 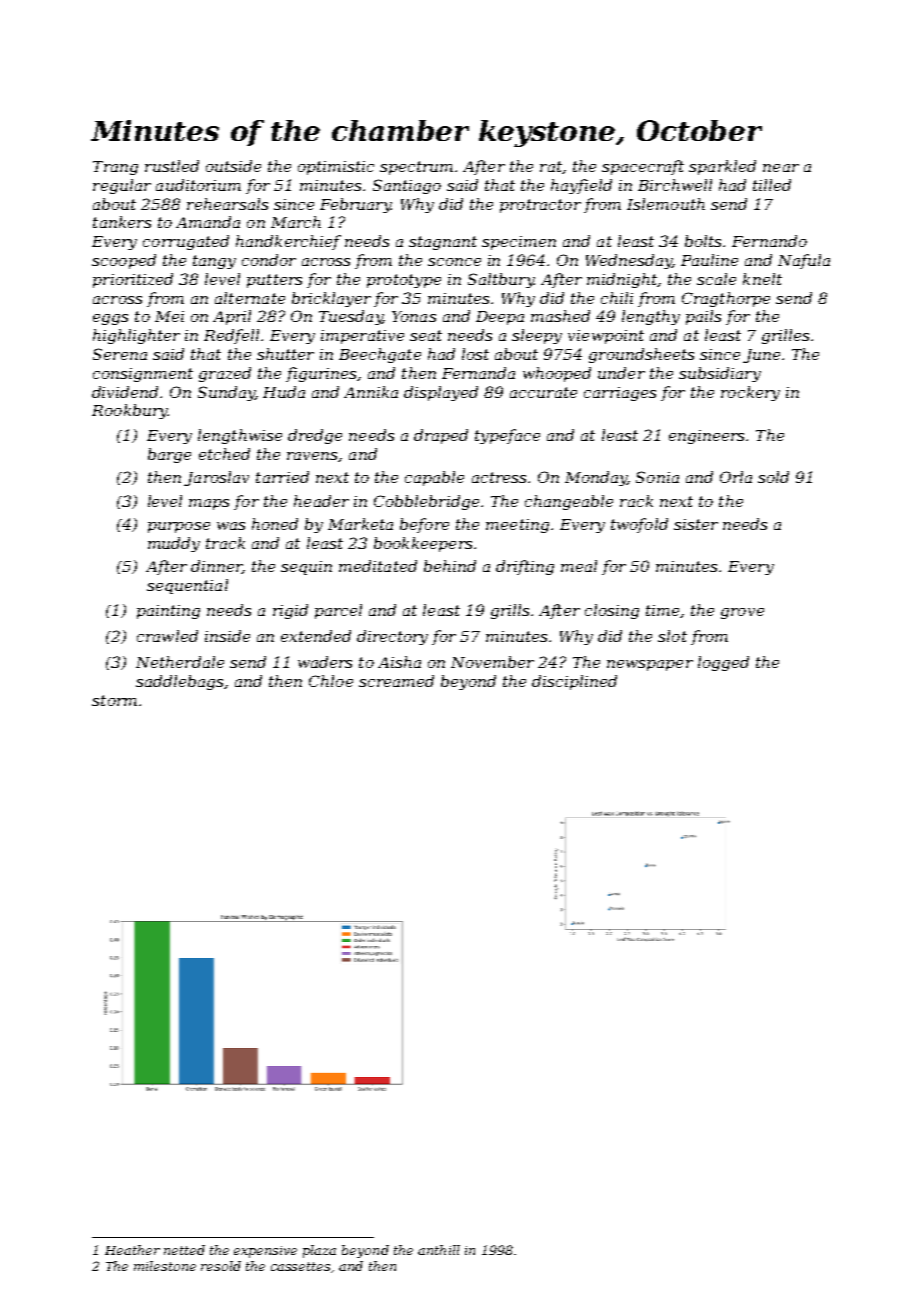 What do you see at coordinates (114, 700) in the screenshot?
I see `storm` at bounding box center [114, 700].
